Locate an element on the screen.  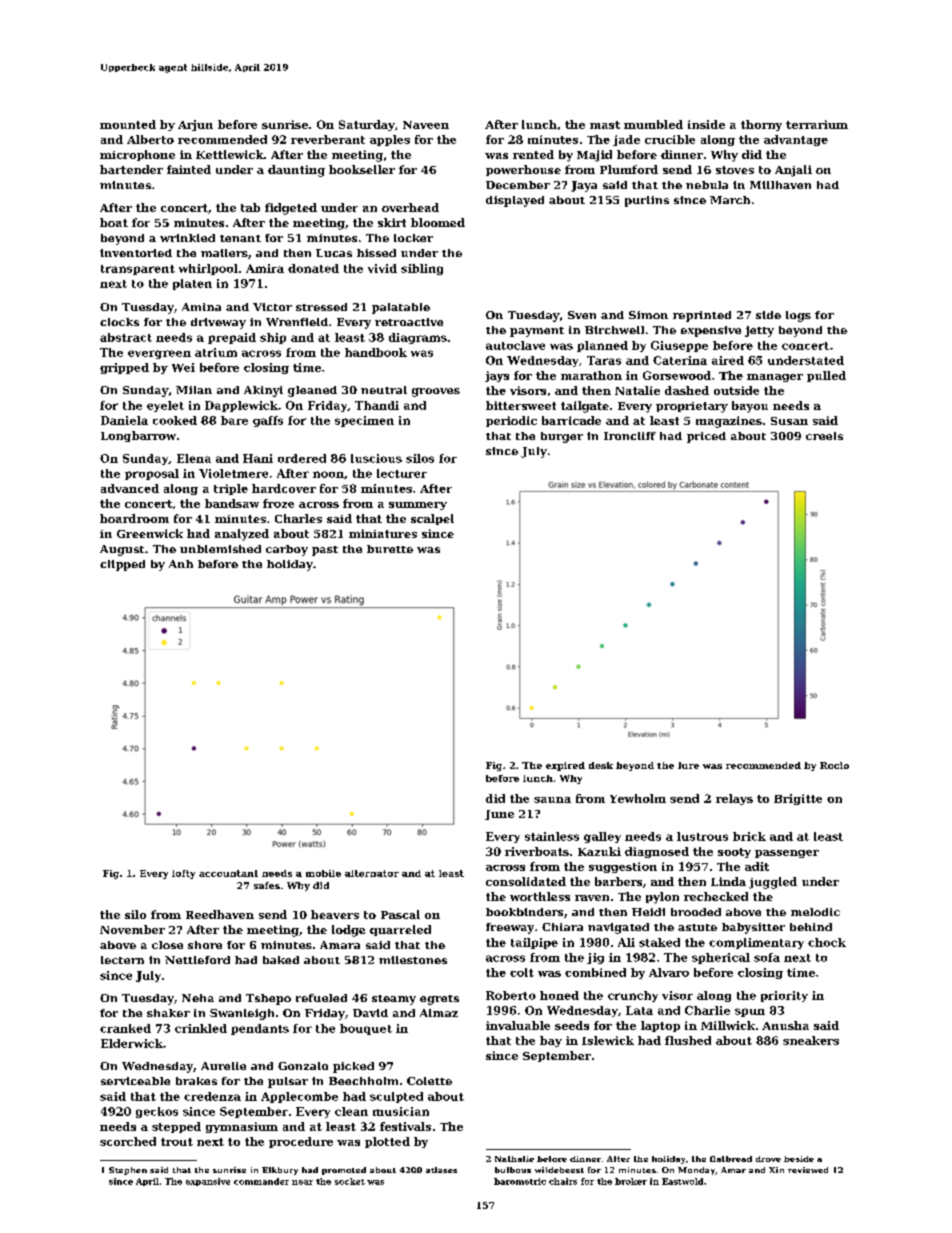
Pascal is located at coordinates (400, 914).
